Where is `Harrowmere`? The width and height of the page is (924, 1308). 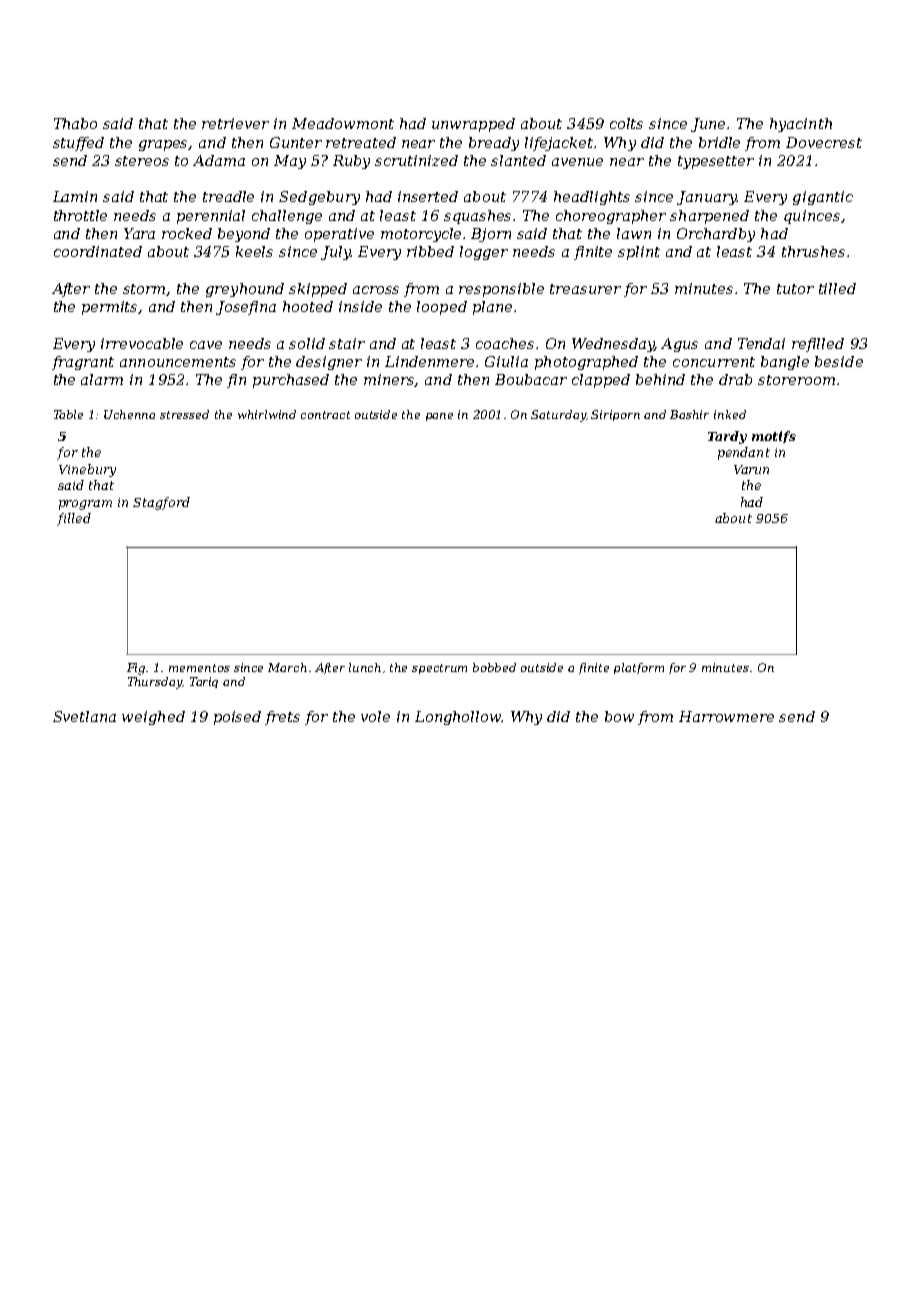 Harrowmere is located at coordinates (726, 716).
